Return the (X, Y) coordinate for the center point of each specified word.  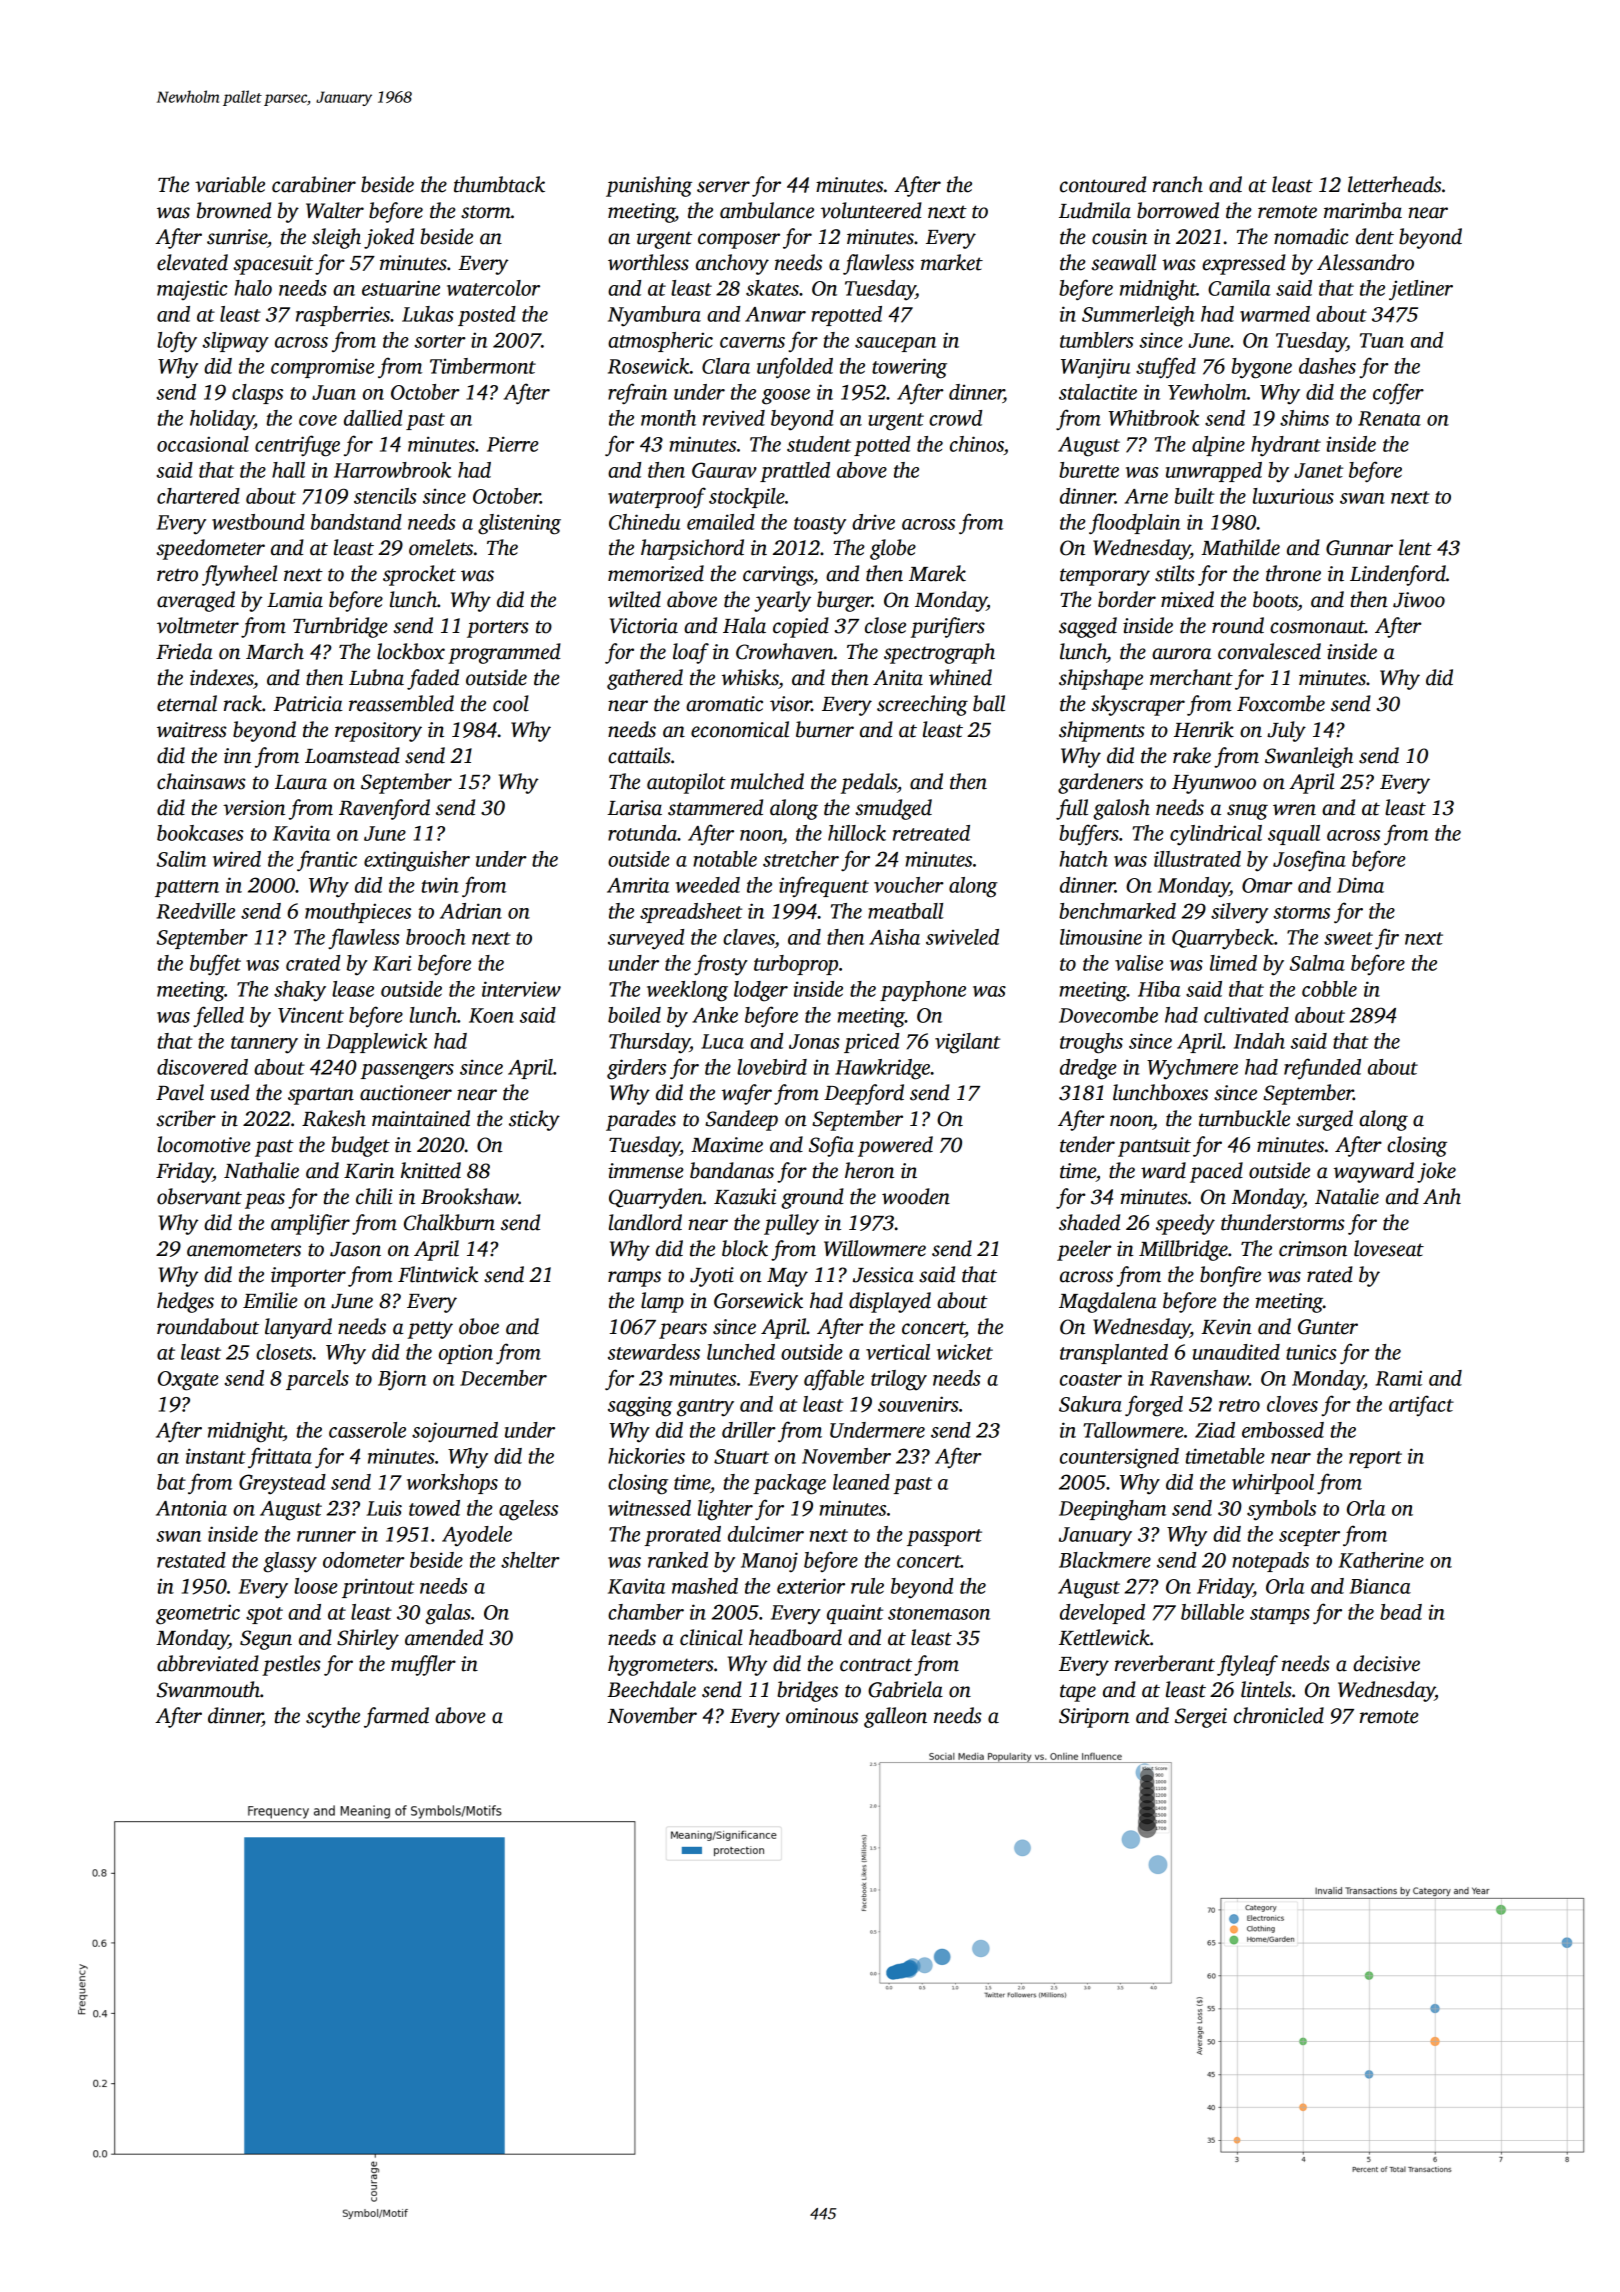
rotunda (642, 833)
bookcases (200, 833)
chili (374, 1196)
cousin (1119, 237)
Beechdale (651, 1689)
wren (1294, 810)
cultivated (1246, 1015)
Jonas (814, 1041)
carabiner (314, 184)
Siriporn (1094, 1718)
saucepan (895, 344)
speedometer (210, 549)
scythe (333, 1717)
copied (801, 627)
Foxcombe (1281, 703)
